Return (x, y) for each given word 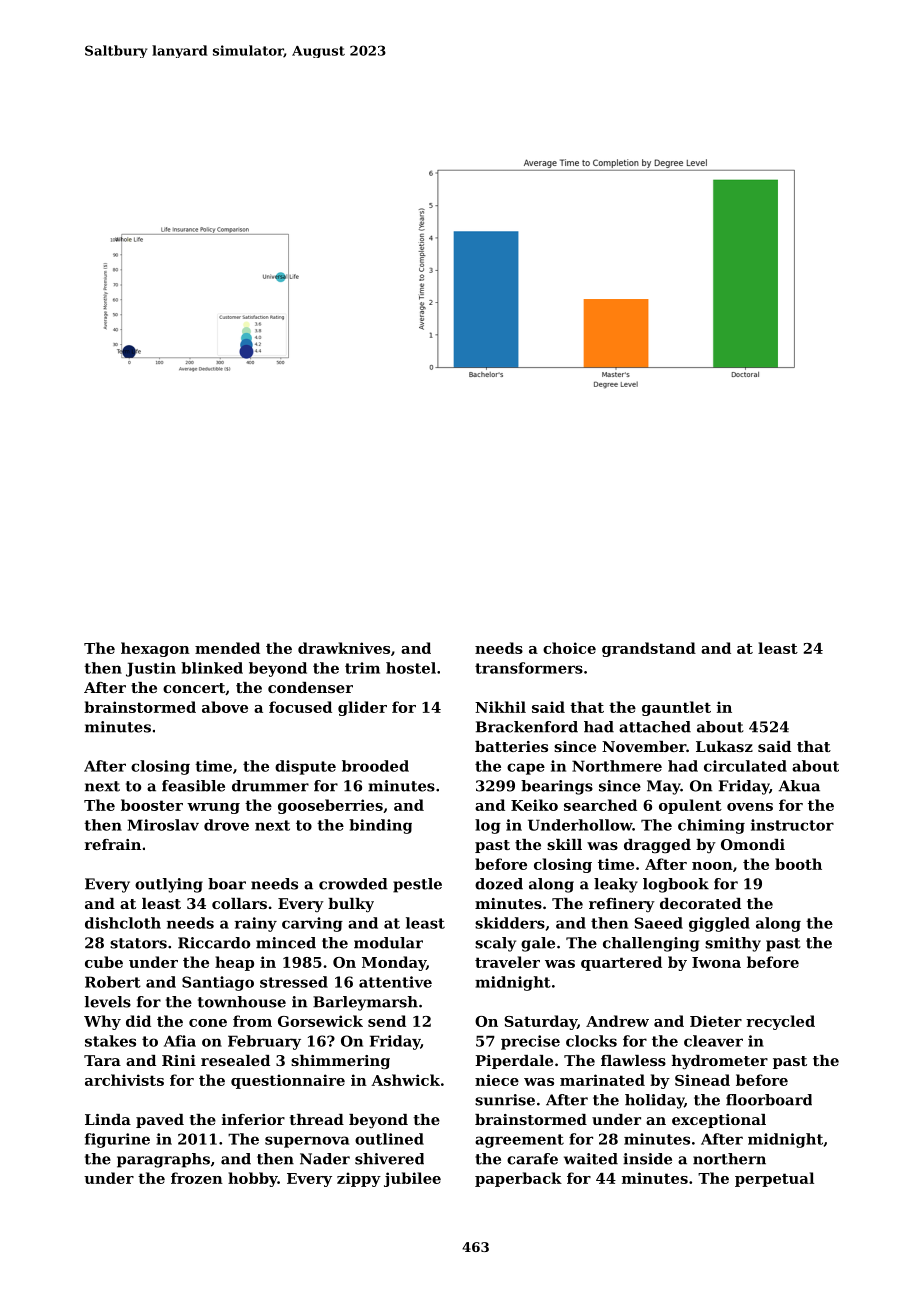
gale (538, 944)
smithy (733, 944)
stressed (294, 982)
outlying (169, 885)
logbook (676, 885)
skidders (510, 923)
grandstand (649, 649)
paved (160, 1121)
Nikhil (500, 707)
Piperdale (514, 1062)
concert (194, 688)
